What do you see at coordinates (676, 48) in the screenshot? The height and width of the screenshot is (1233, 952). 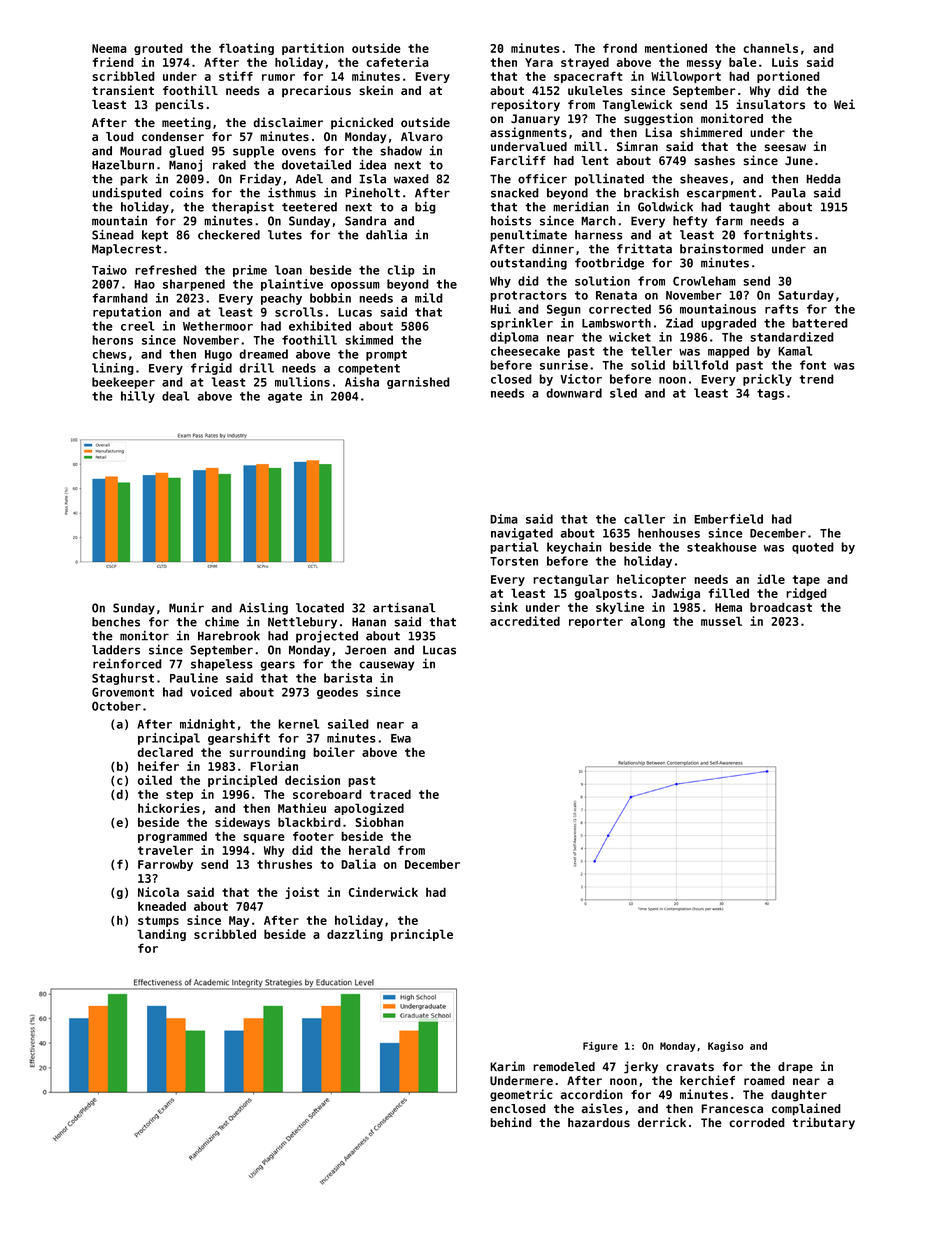 I see `mentioned` at bounding box center [676, 48].
